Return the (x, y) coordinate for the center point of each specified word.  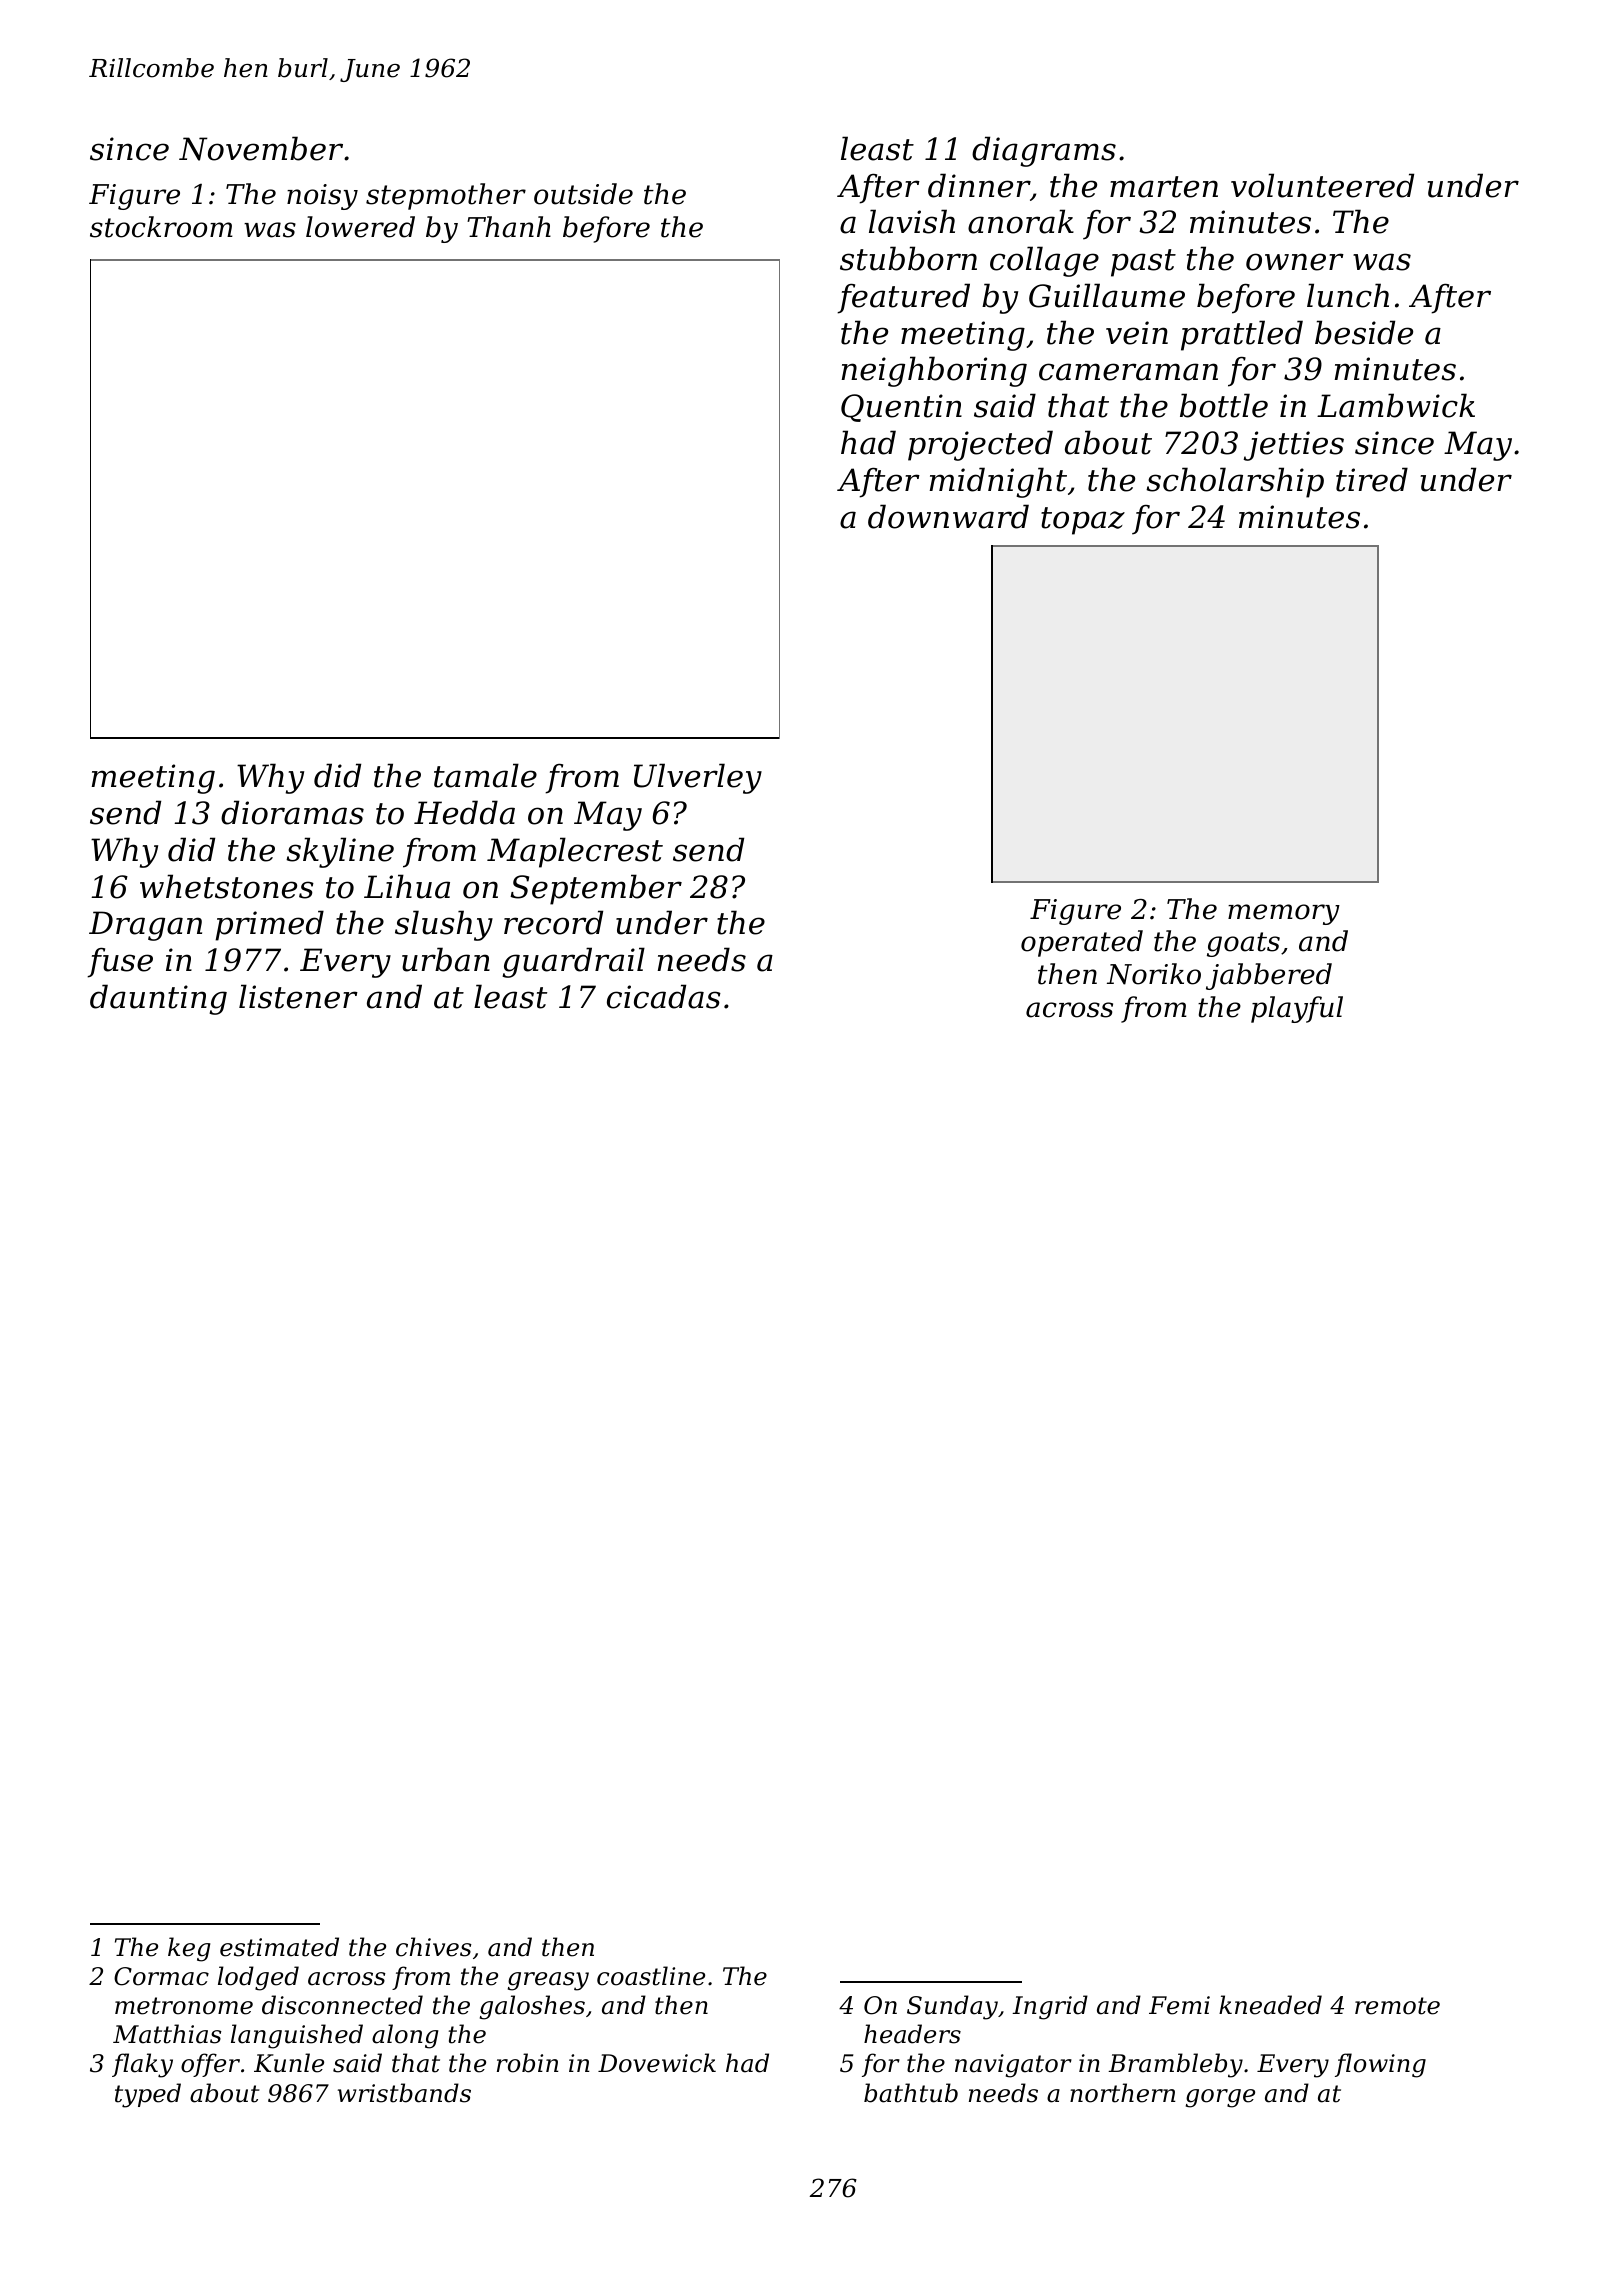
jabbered (1269, 976)
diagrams (1044, 151)
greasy (548, 1981)
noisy (322, 197)
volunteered (1322, 185)
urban (446, 959)
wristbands (404, 2093)
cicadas (664, 996)
